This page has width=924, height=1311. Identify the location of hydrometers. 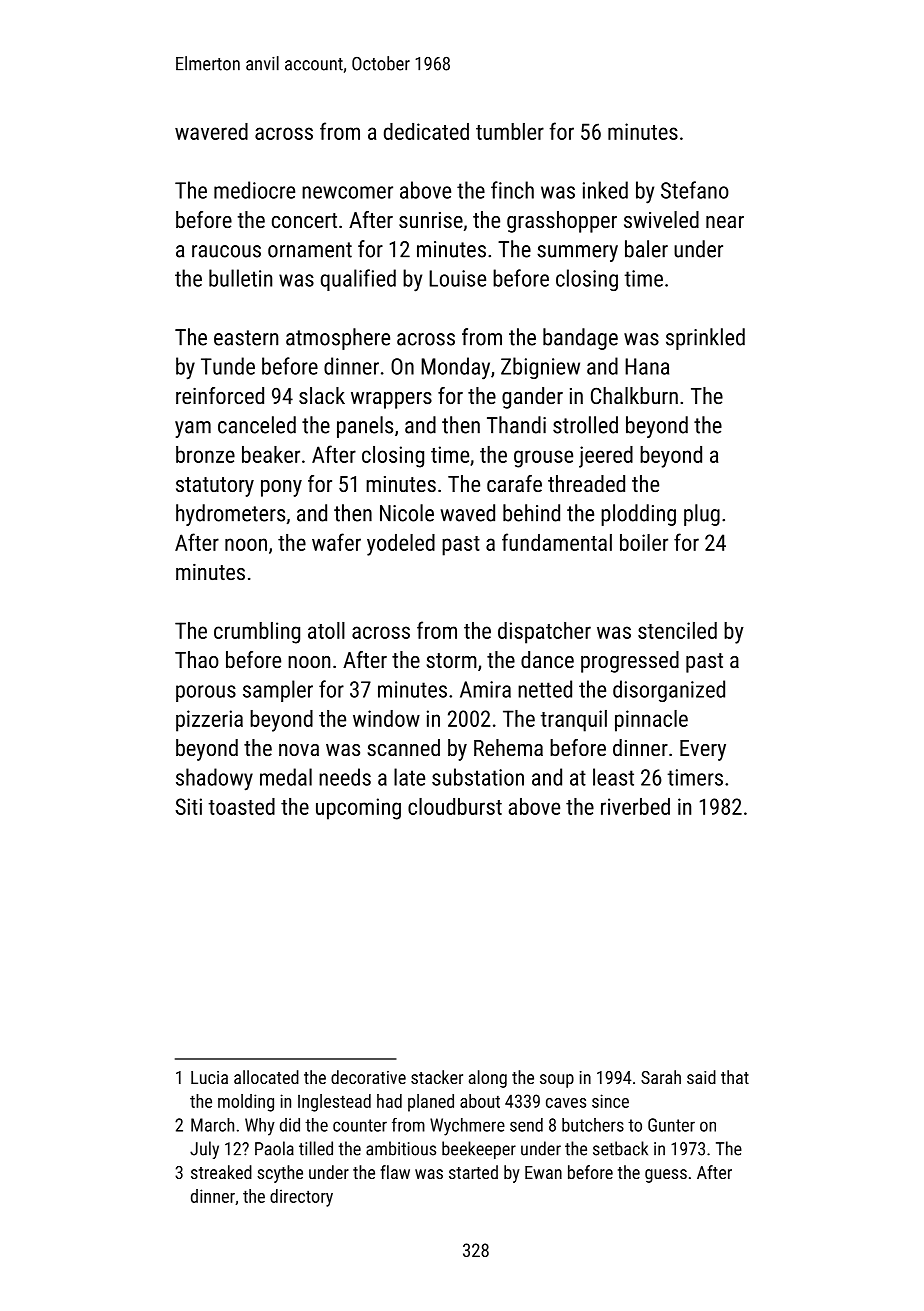
(230, 515).
